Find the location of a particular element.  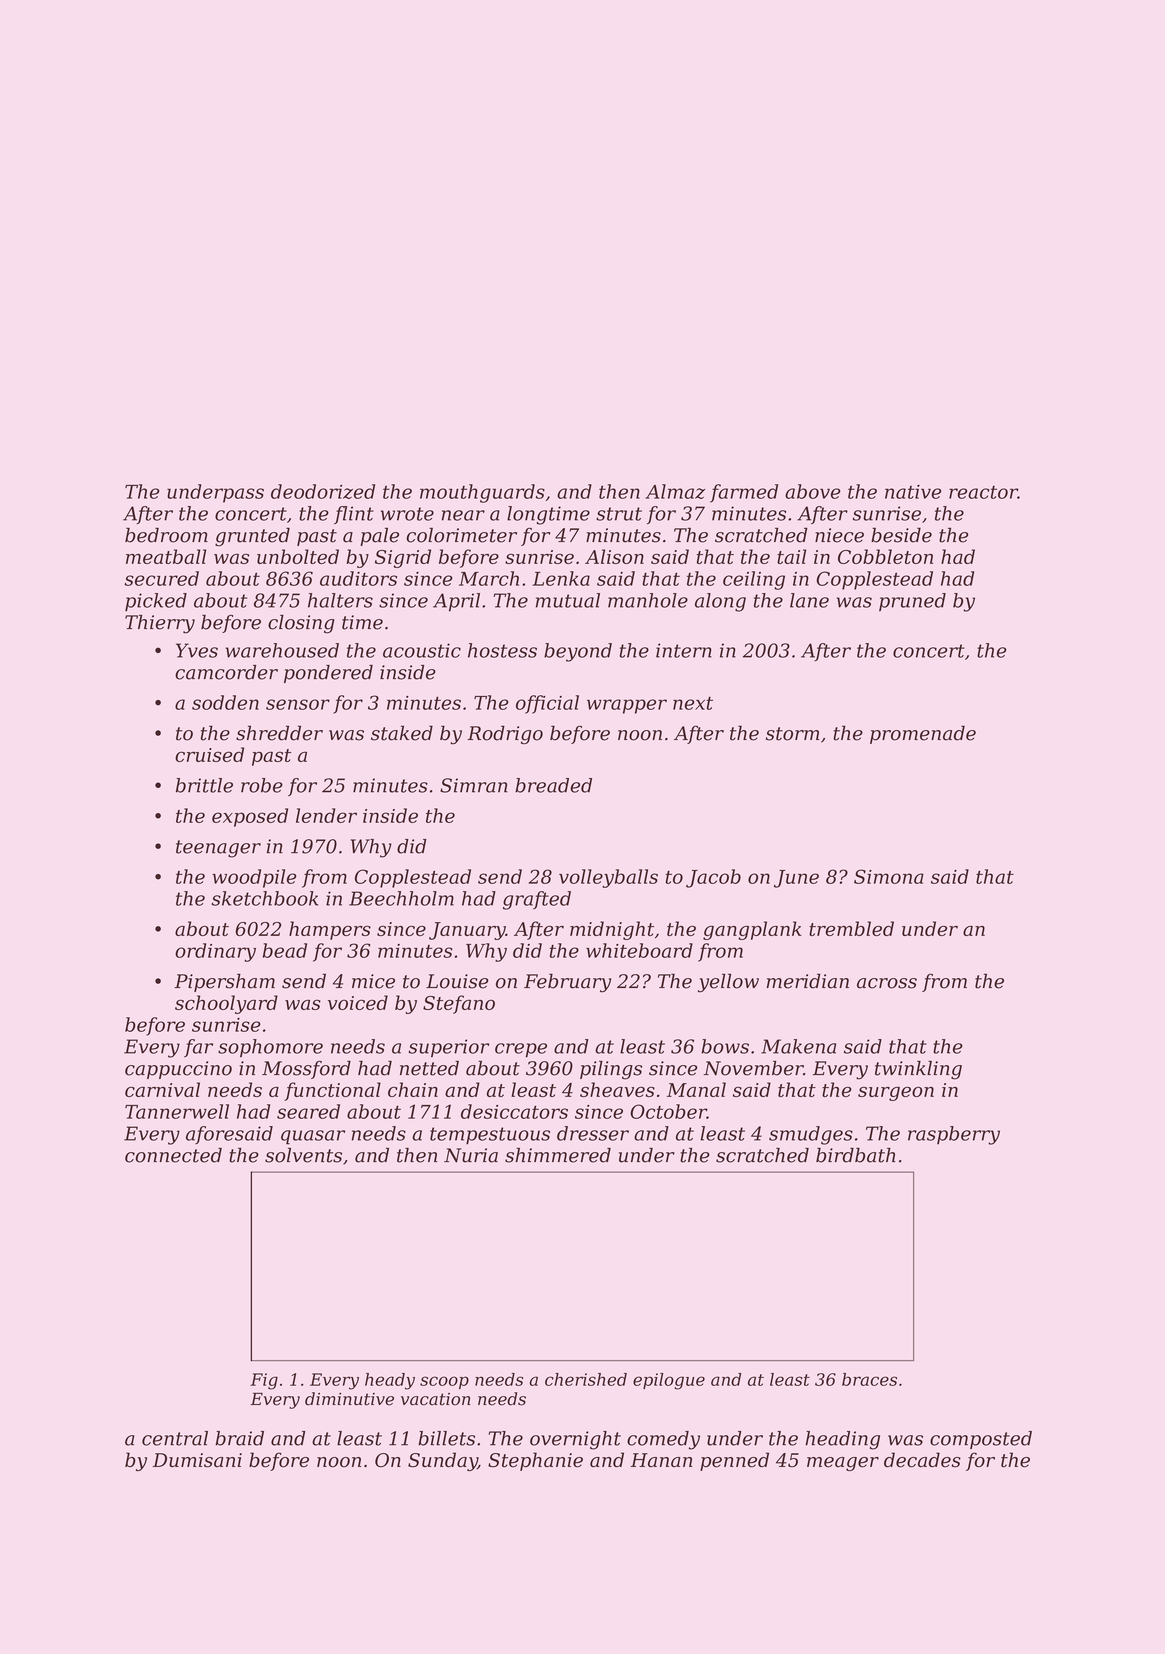

promenade is located at coordinates (923, 734).
